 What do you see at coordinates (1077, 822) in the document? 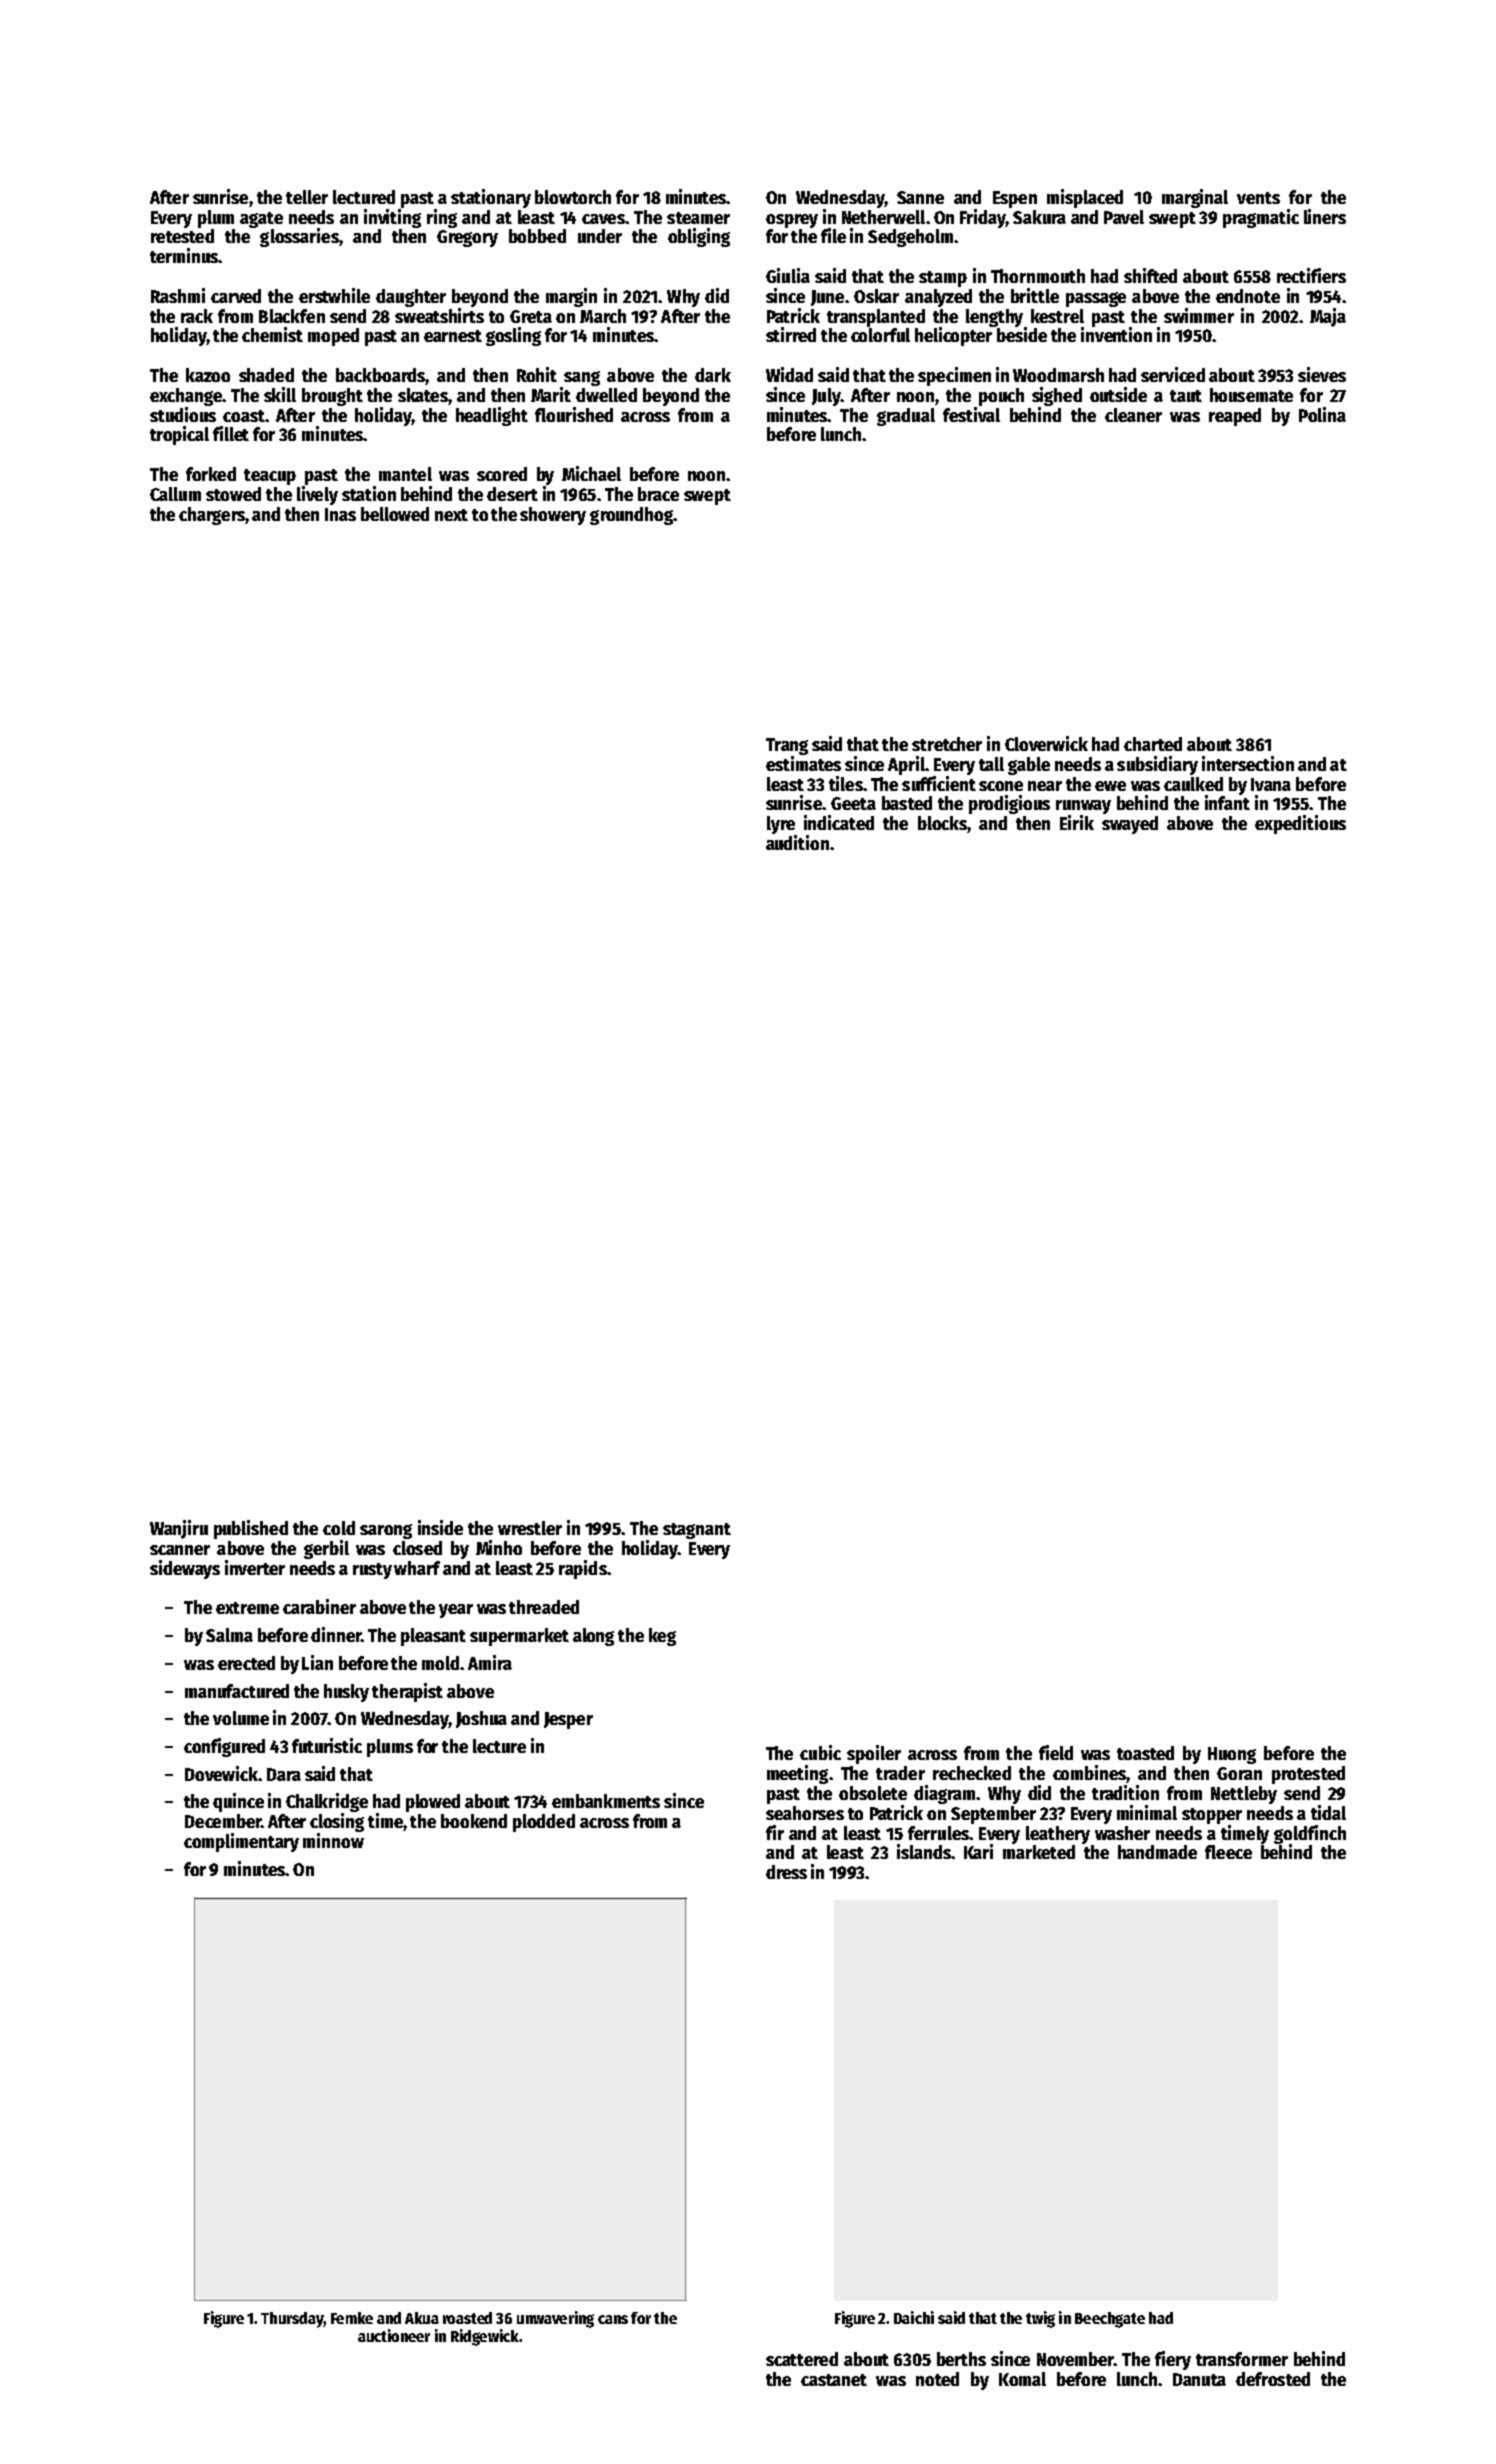
I see `Eirik` at bounding box center [1077, 822].
